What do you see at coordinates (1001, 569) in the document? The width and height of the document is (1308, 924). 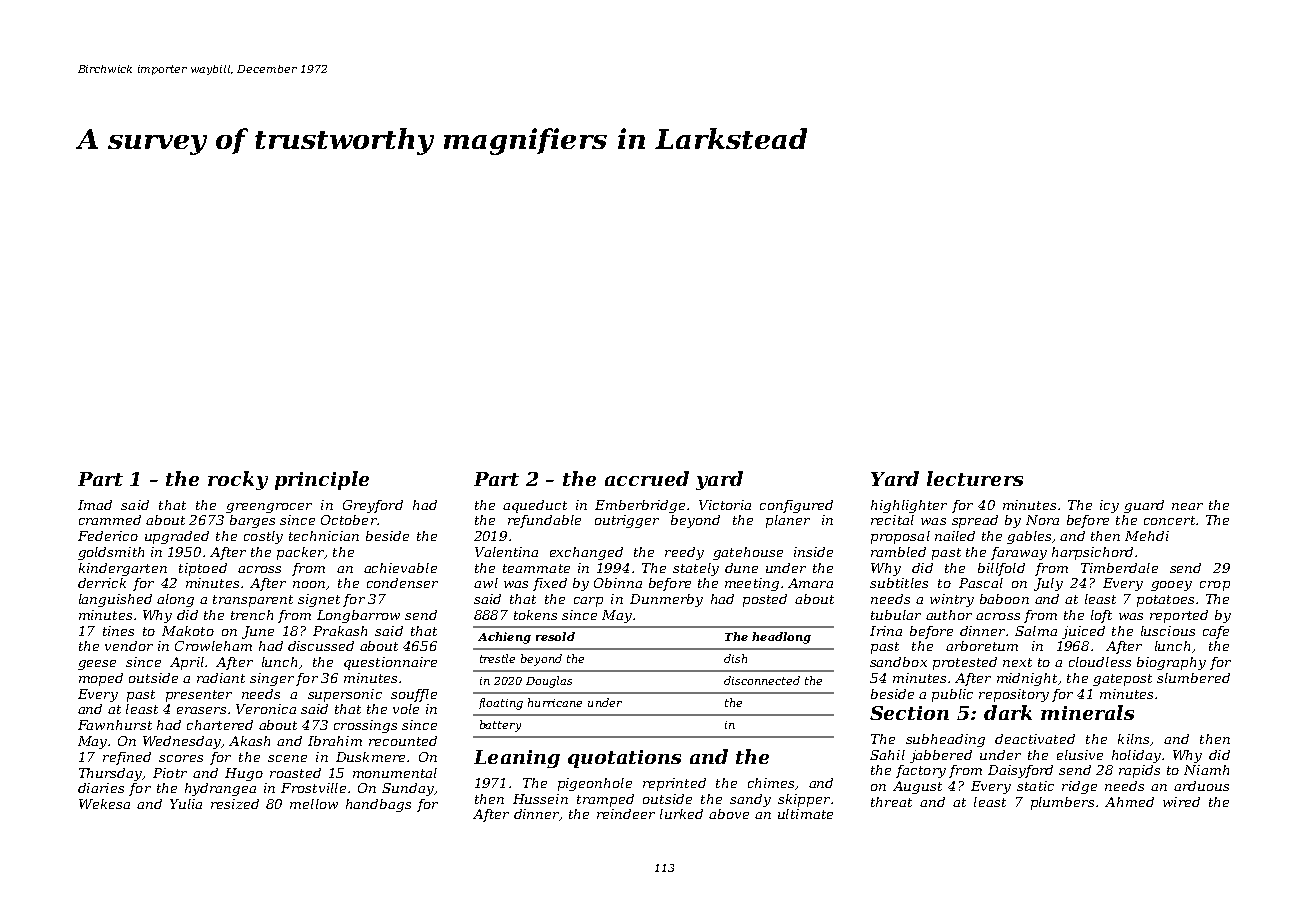 I see `billfold` at bounding box center [1001, 569].
